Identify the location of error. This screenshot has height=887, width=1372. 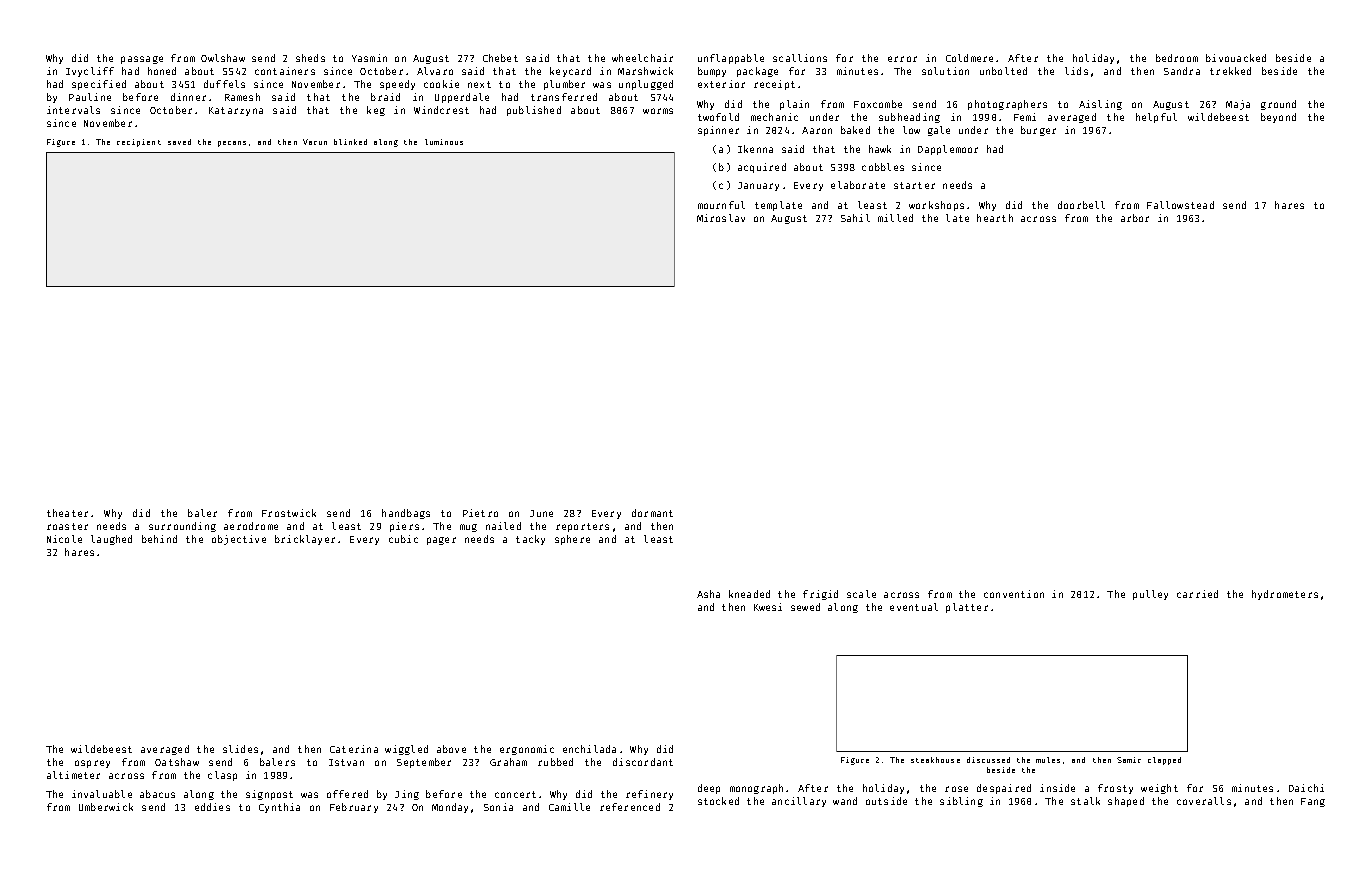
(902, 59).
